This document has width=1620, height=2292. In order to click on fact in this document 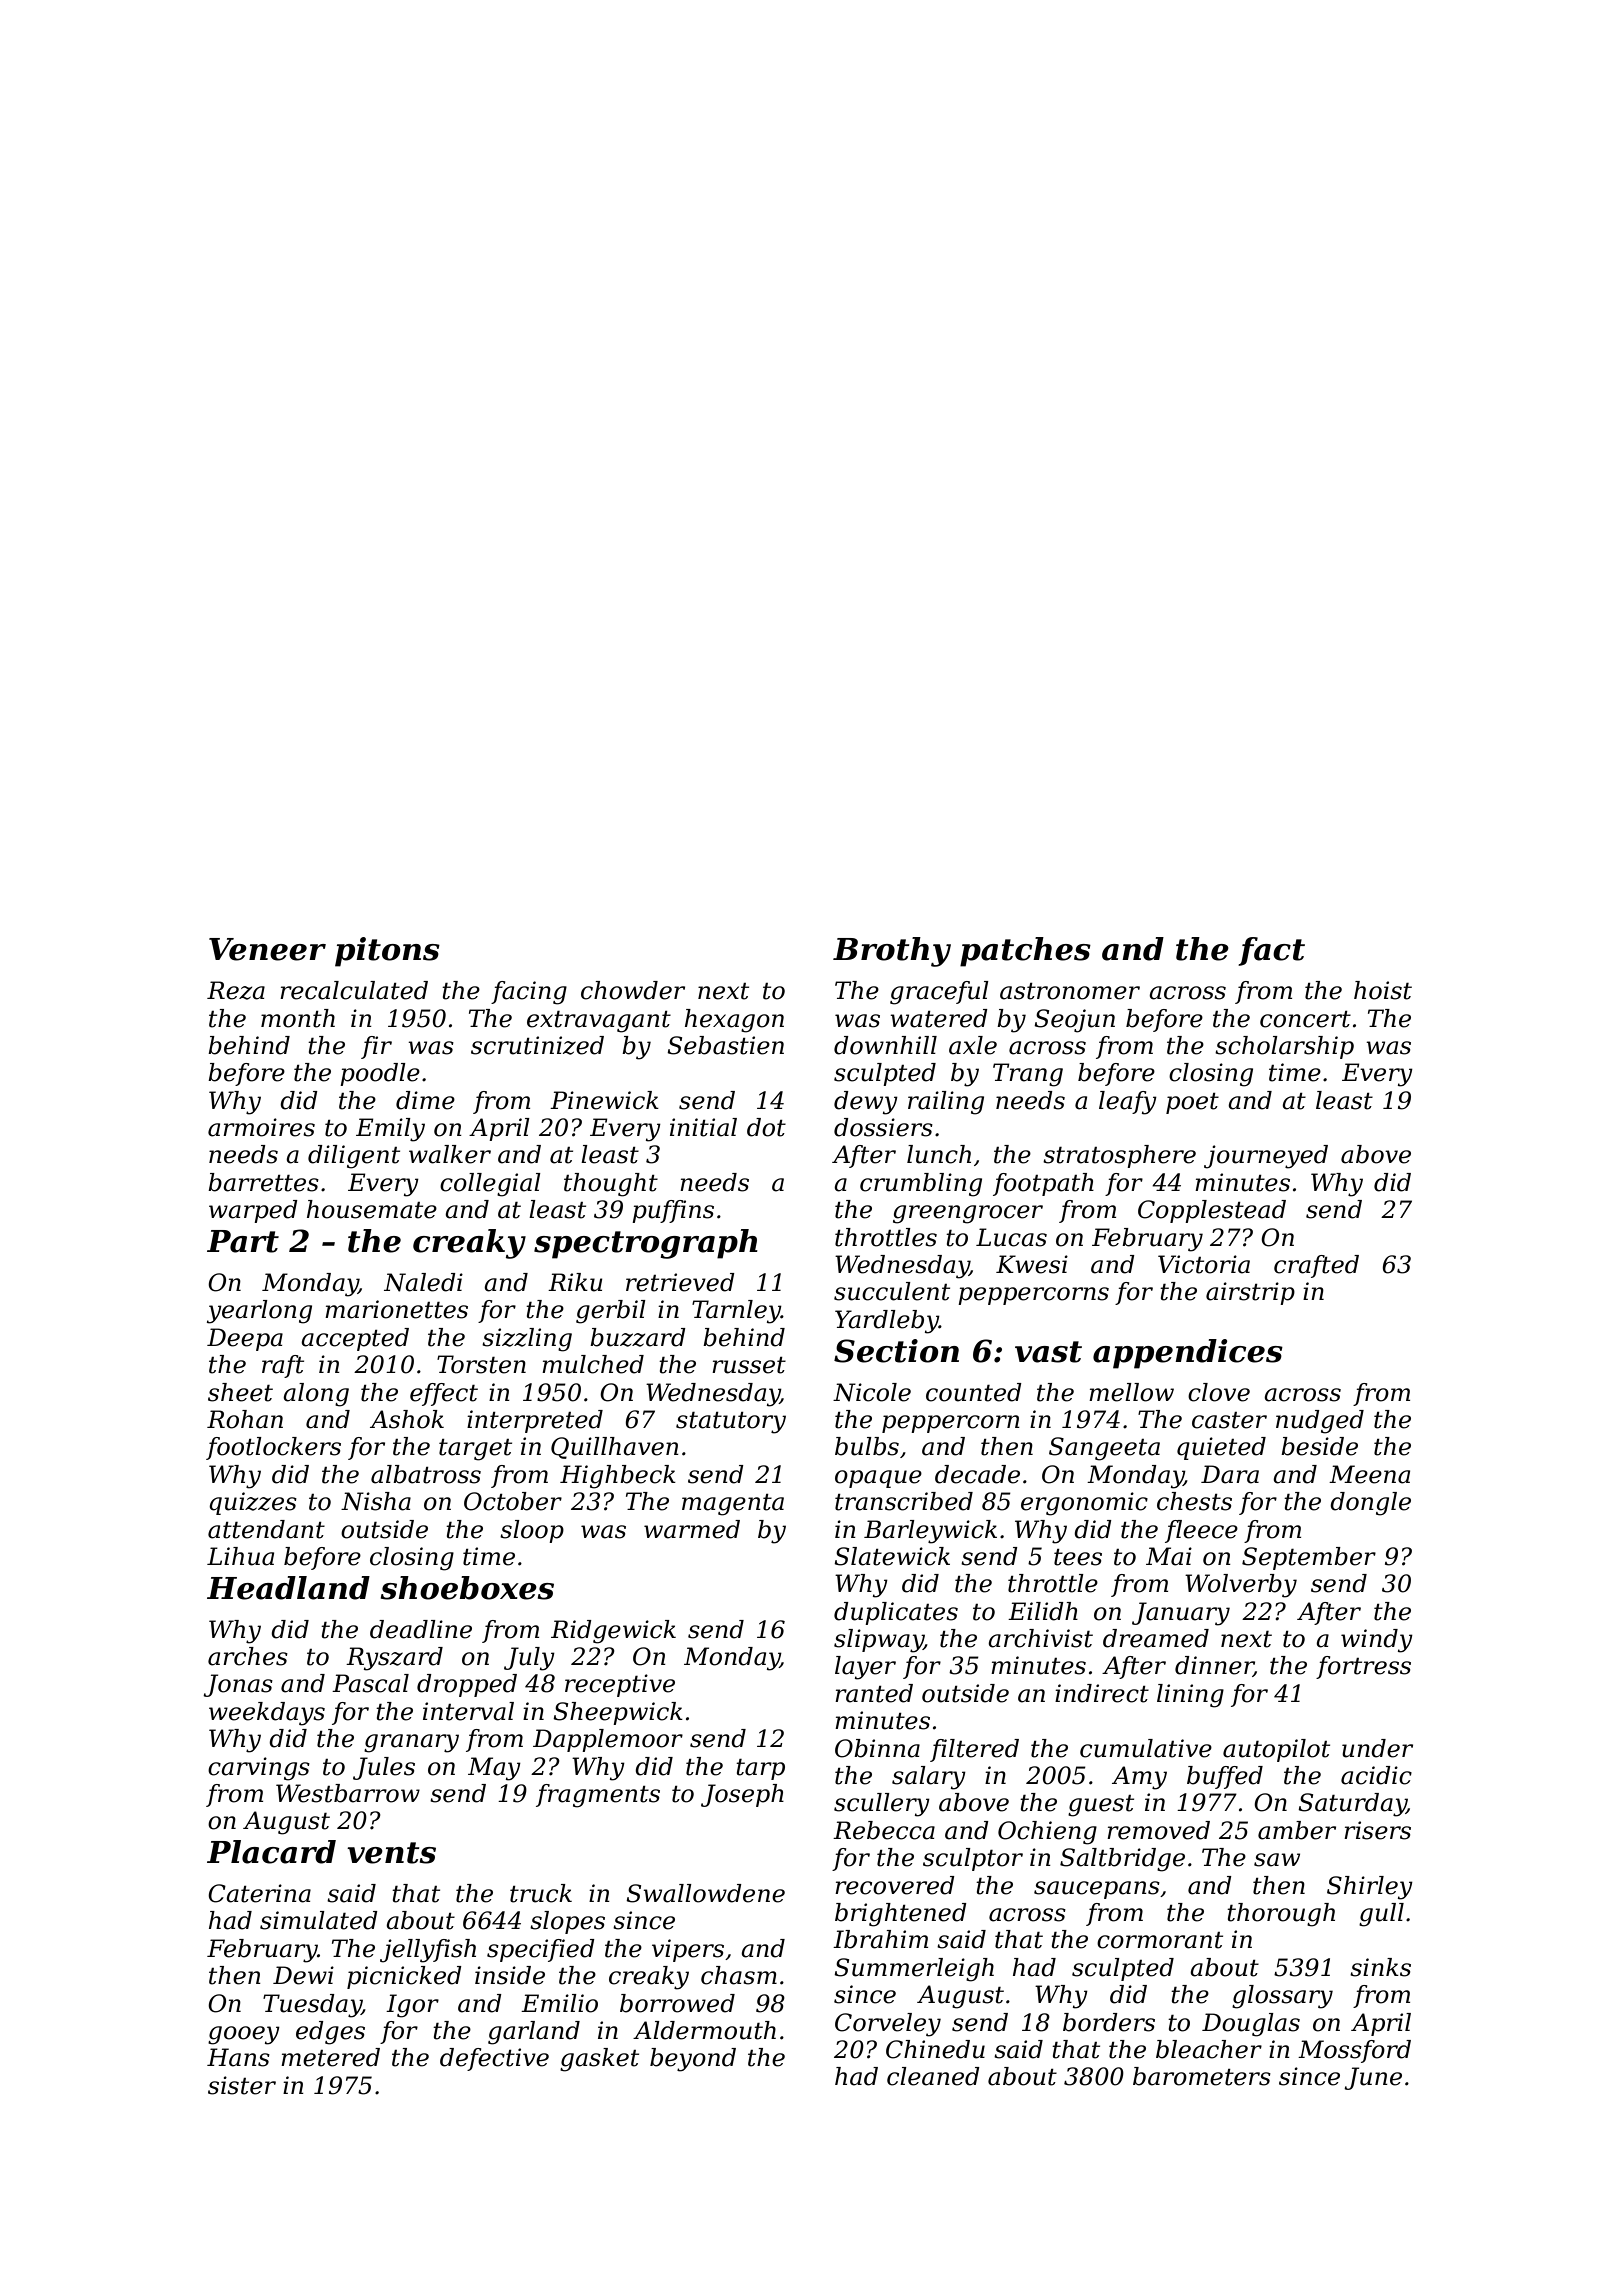, I will do `click(1271, 951)`.
